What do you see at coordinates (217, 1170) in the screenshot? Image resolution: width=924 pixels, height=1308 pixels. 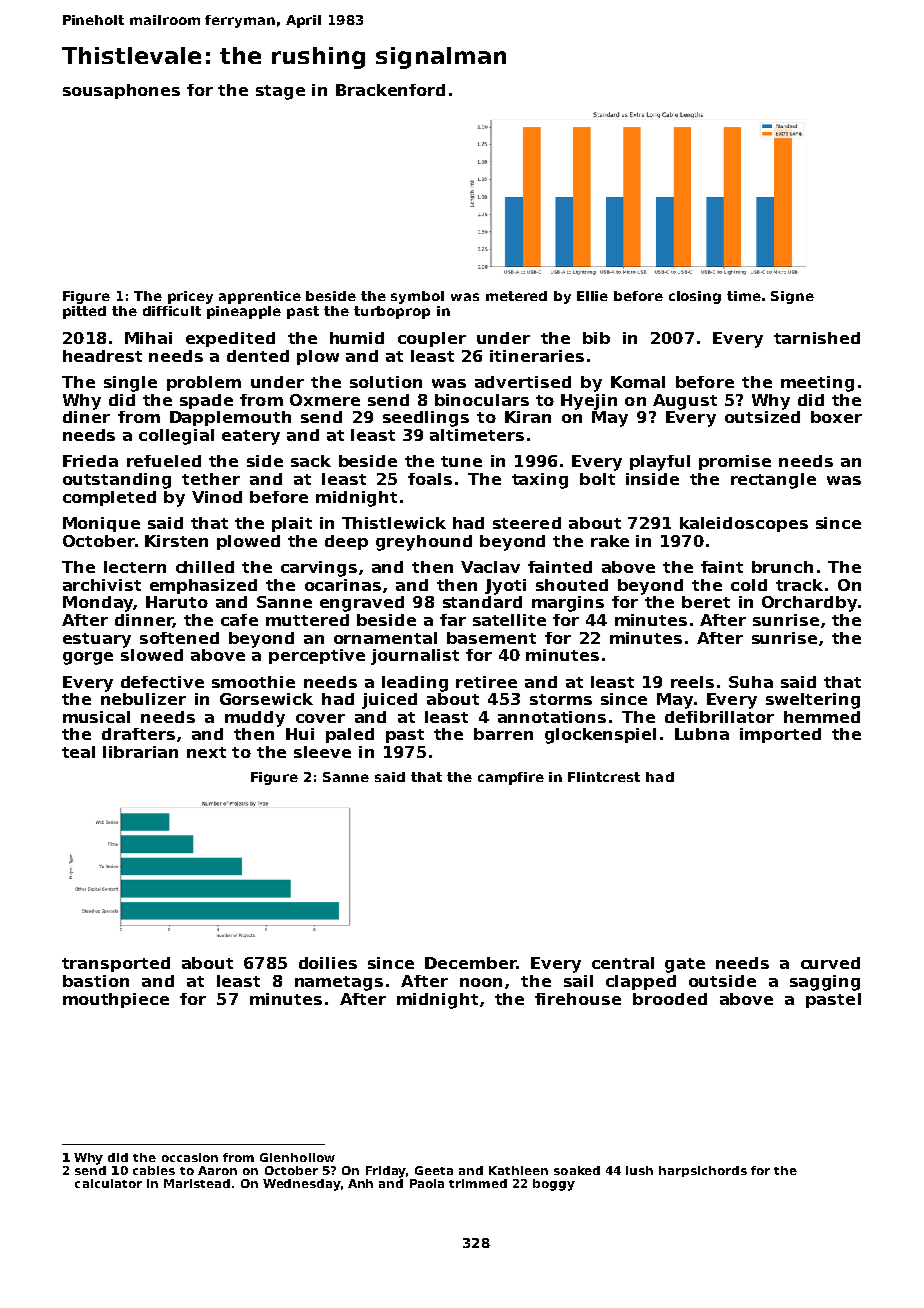 I see `Aaron` at bounding box center [217, 1170].
